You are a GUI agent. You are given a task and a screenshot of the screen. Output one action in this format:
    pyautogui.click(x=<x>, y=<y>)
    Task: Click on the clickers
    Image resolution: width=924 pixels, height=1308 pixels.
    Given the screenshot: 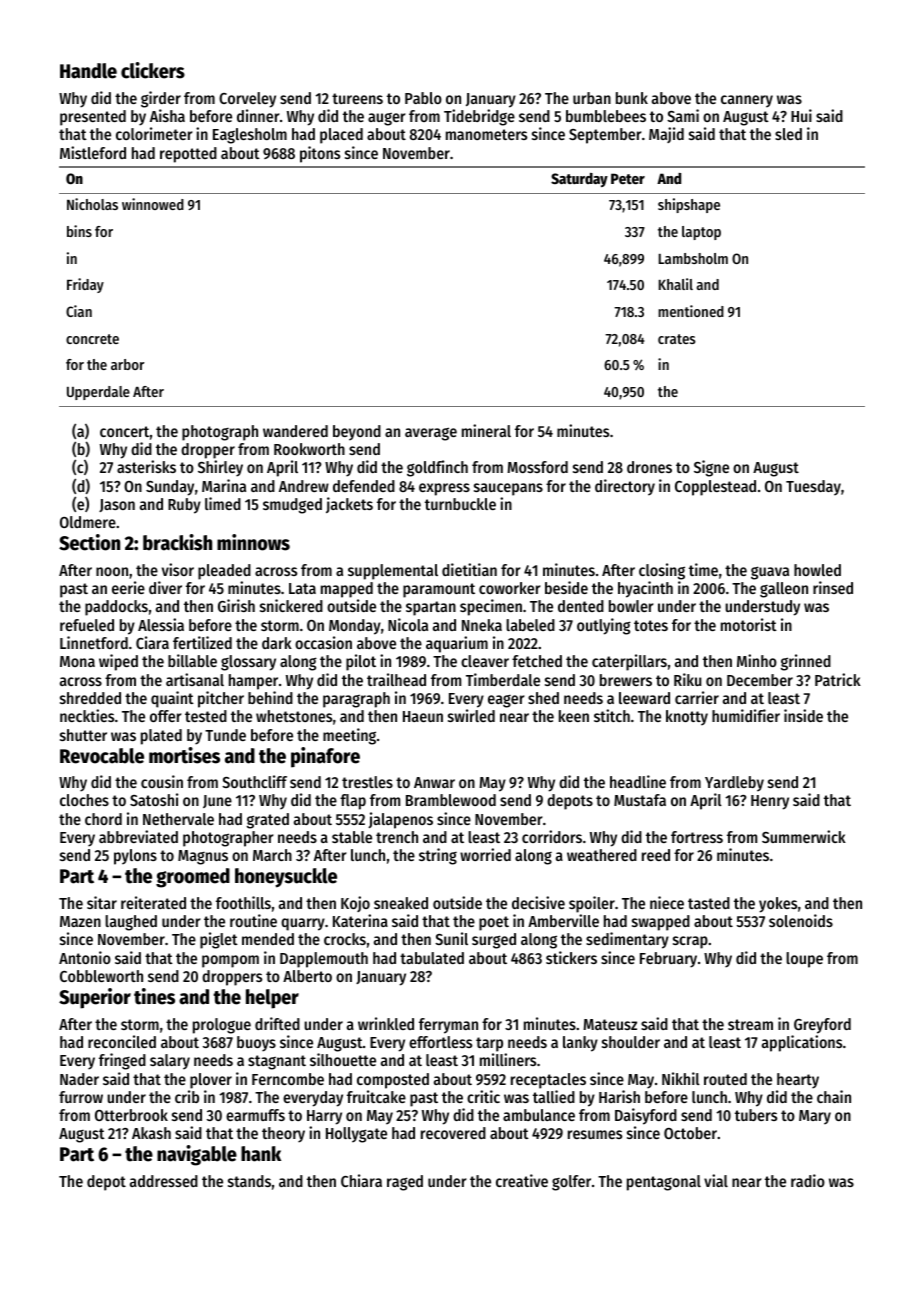 What is the action you would take?
    pyautogui.click(x=153, y=70)
